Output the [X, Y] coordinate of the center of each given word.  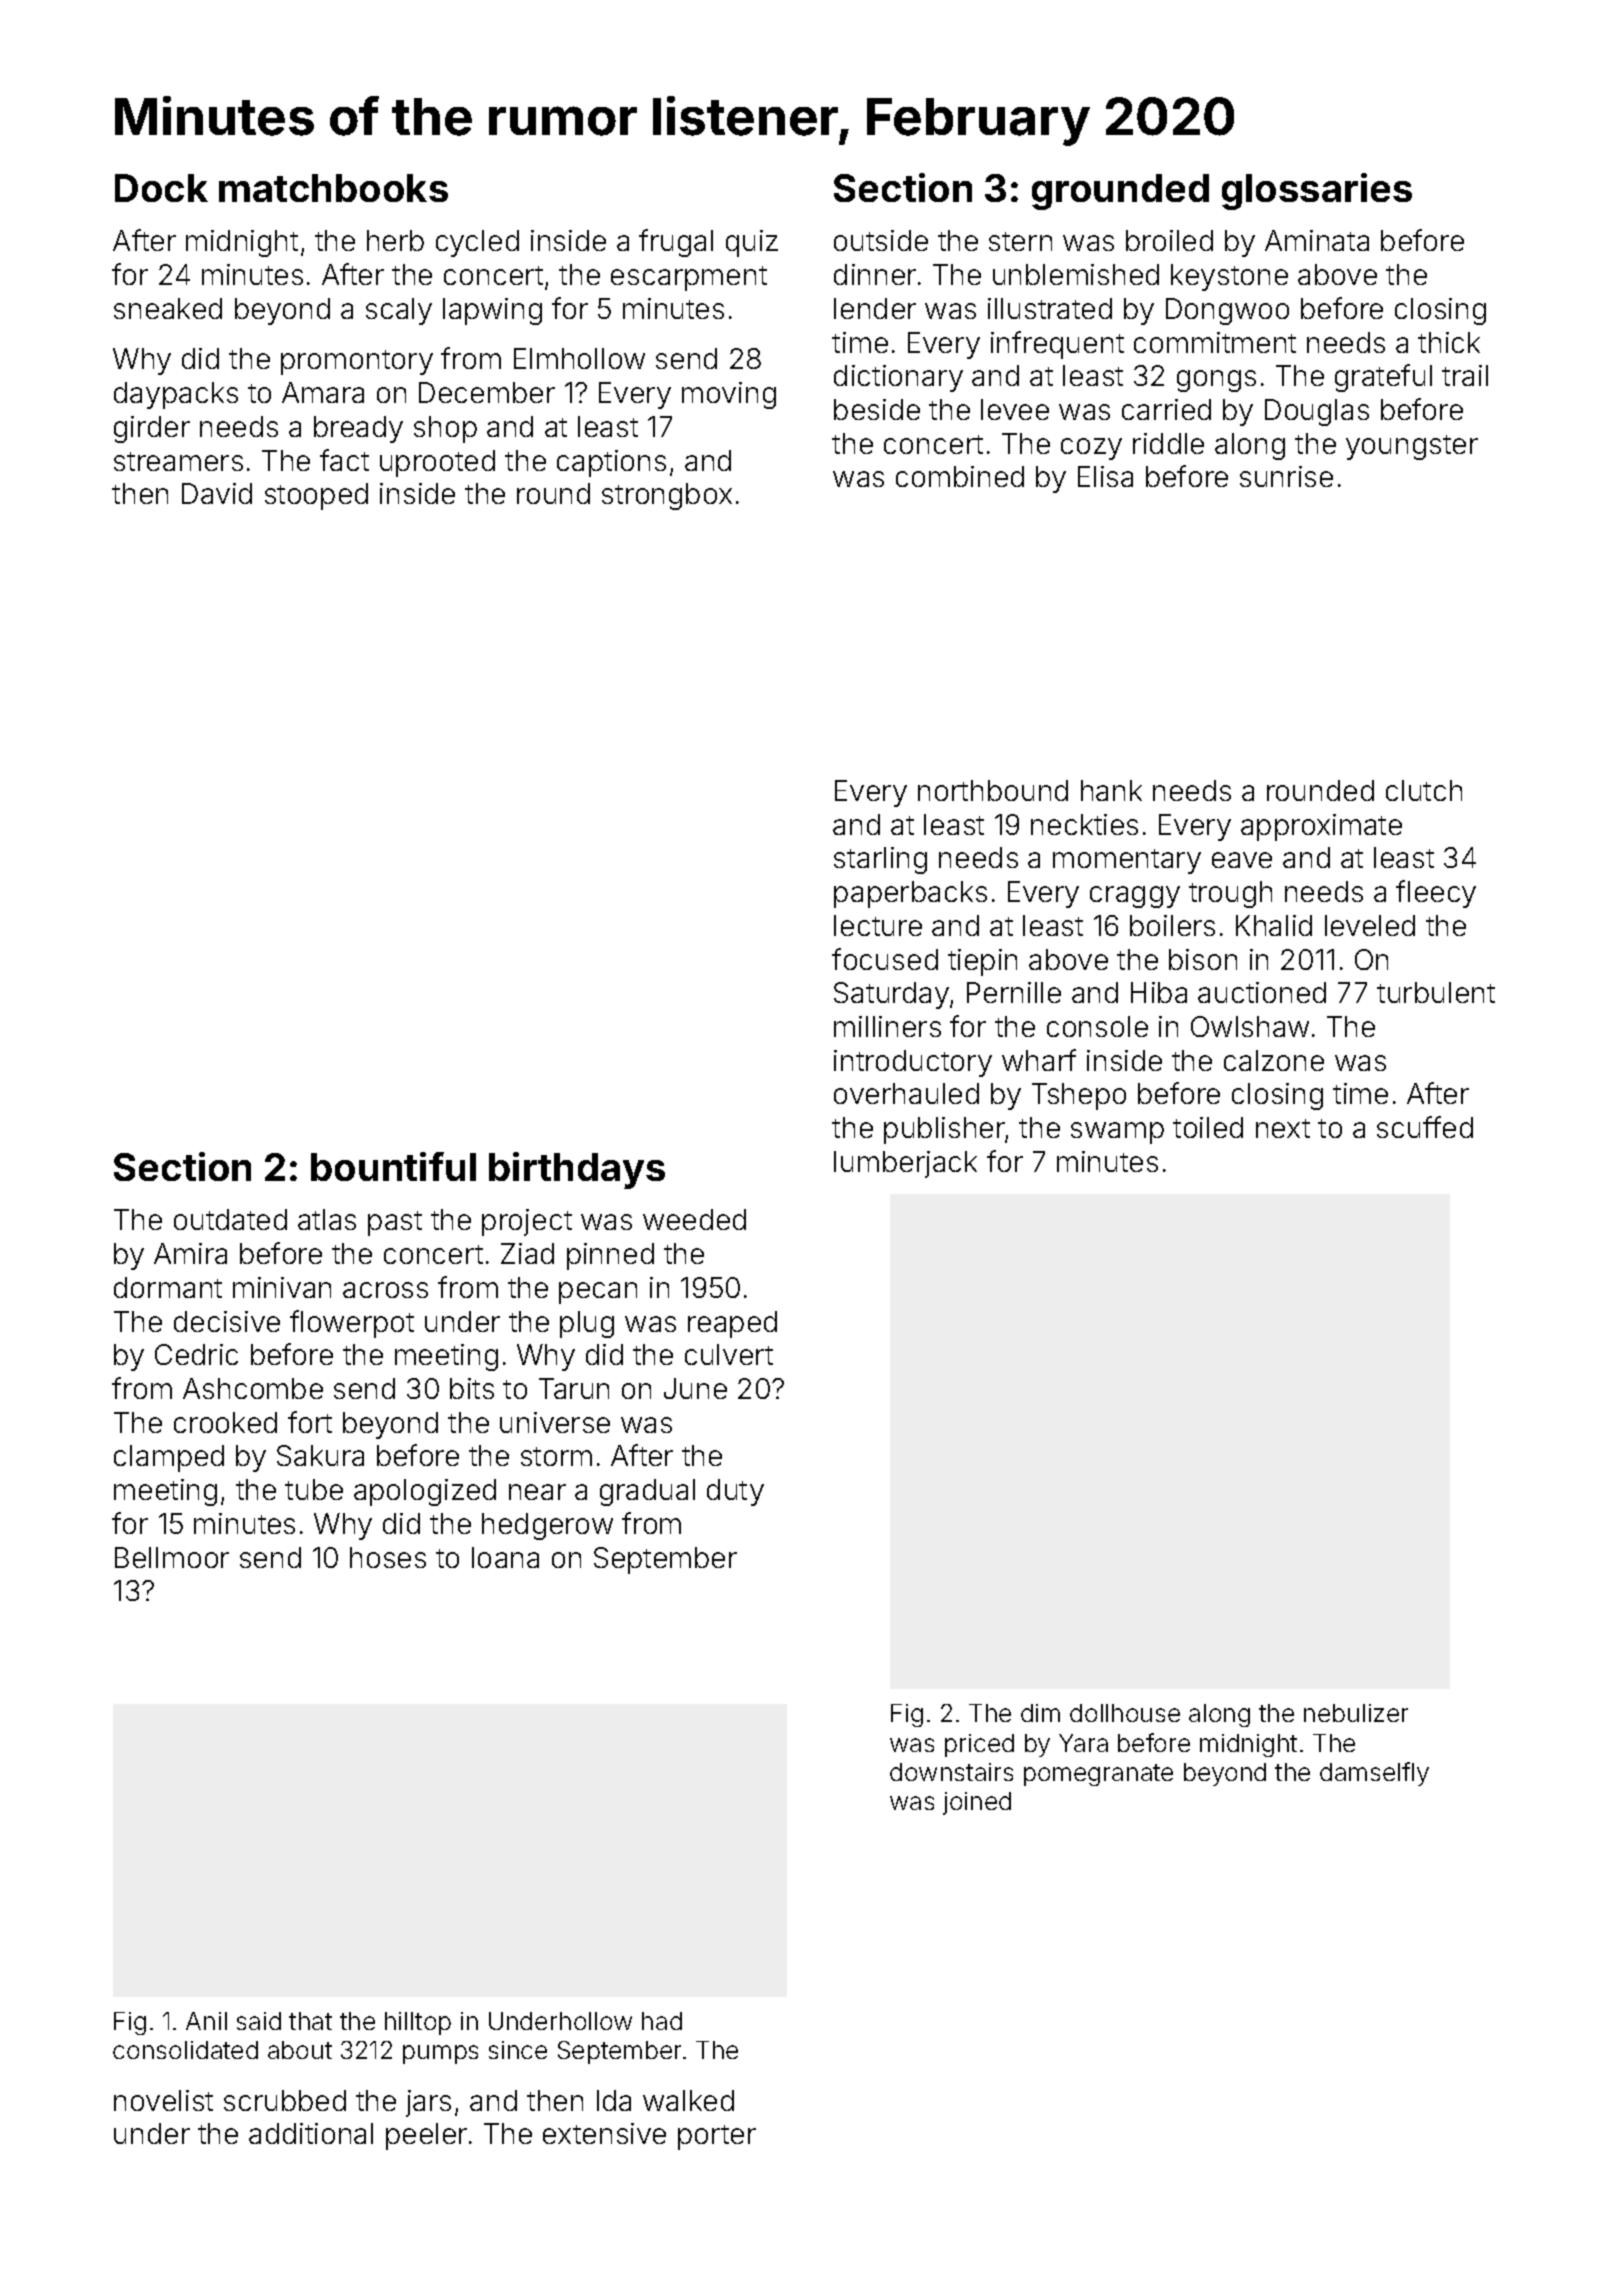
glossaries [1317, 191]
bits [472, 1388]
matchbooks [333, 188]
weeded [694, 1219]
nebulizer [1356, 1713]
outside [881, 240]
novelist [163, 2100]
